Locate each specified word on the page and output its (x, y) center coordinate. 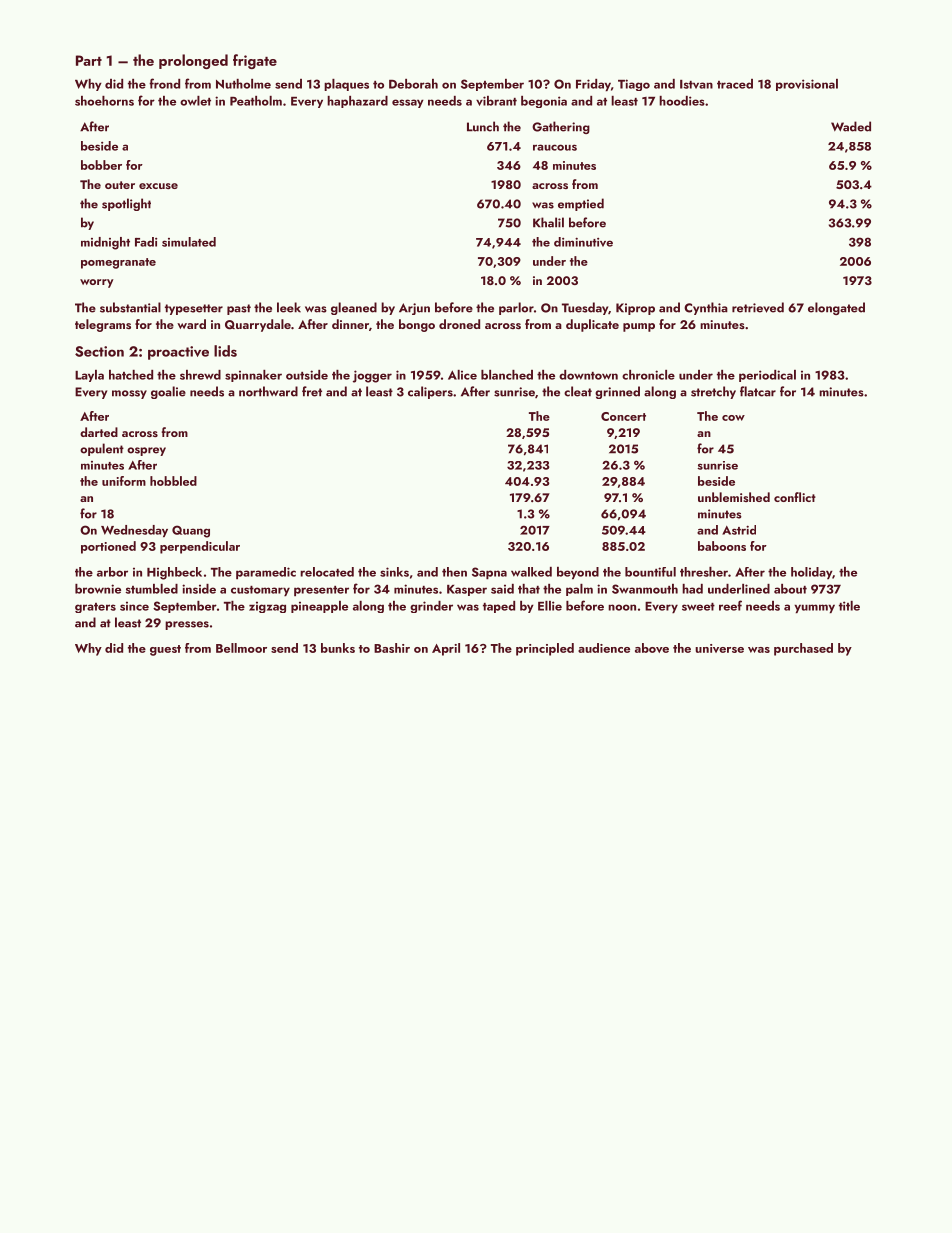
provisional (807, 85)
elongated (836, 308)
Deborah (413, 84)
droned (459, 324)
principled (545, 649)
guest (165, 650)
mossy (129, 394)
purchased (803, 649)
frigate (255, 61)
